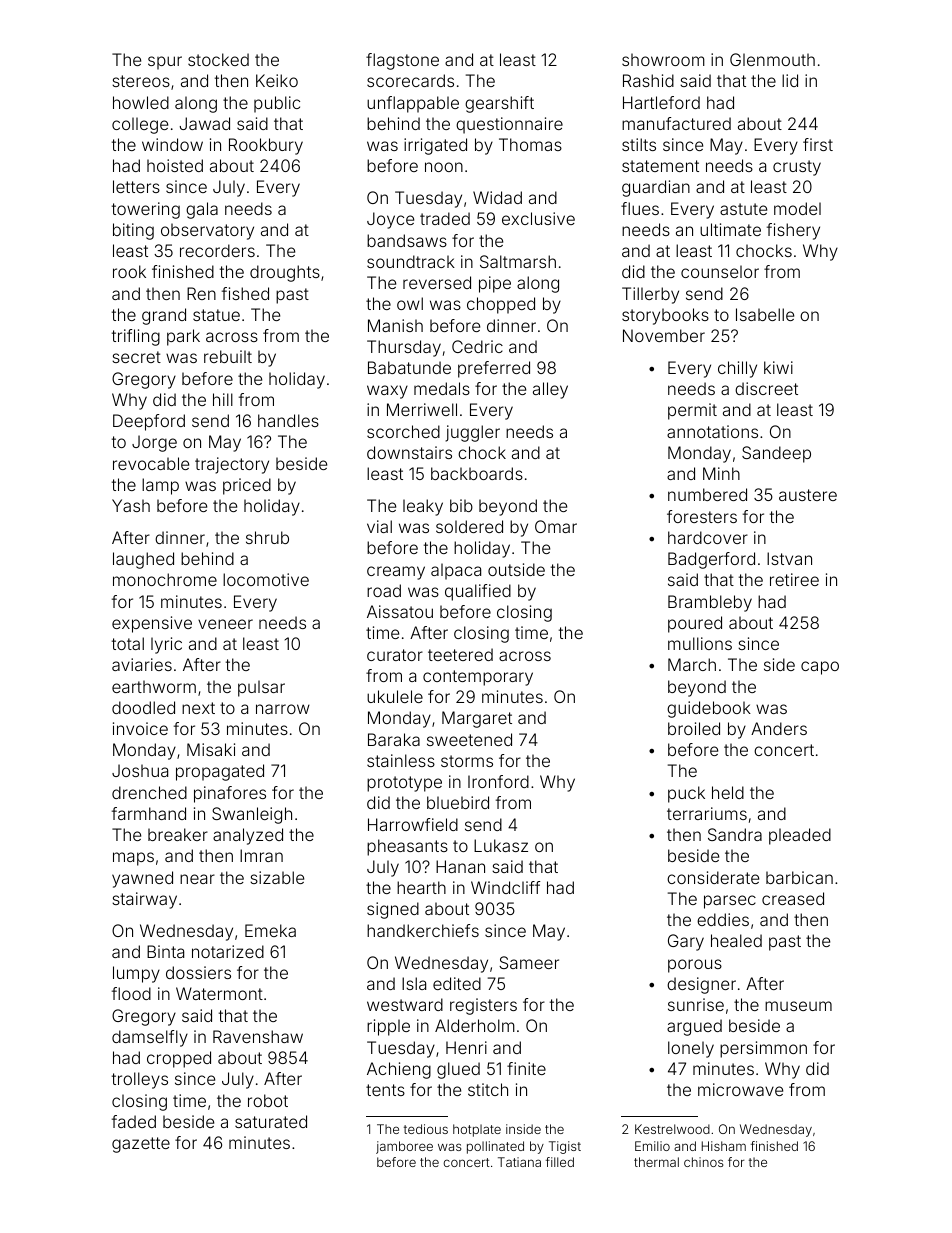 The width and height of the screenshot is (952, 1233). I want to click on pulsar, so click(261, 688).
